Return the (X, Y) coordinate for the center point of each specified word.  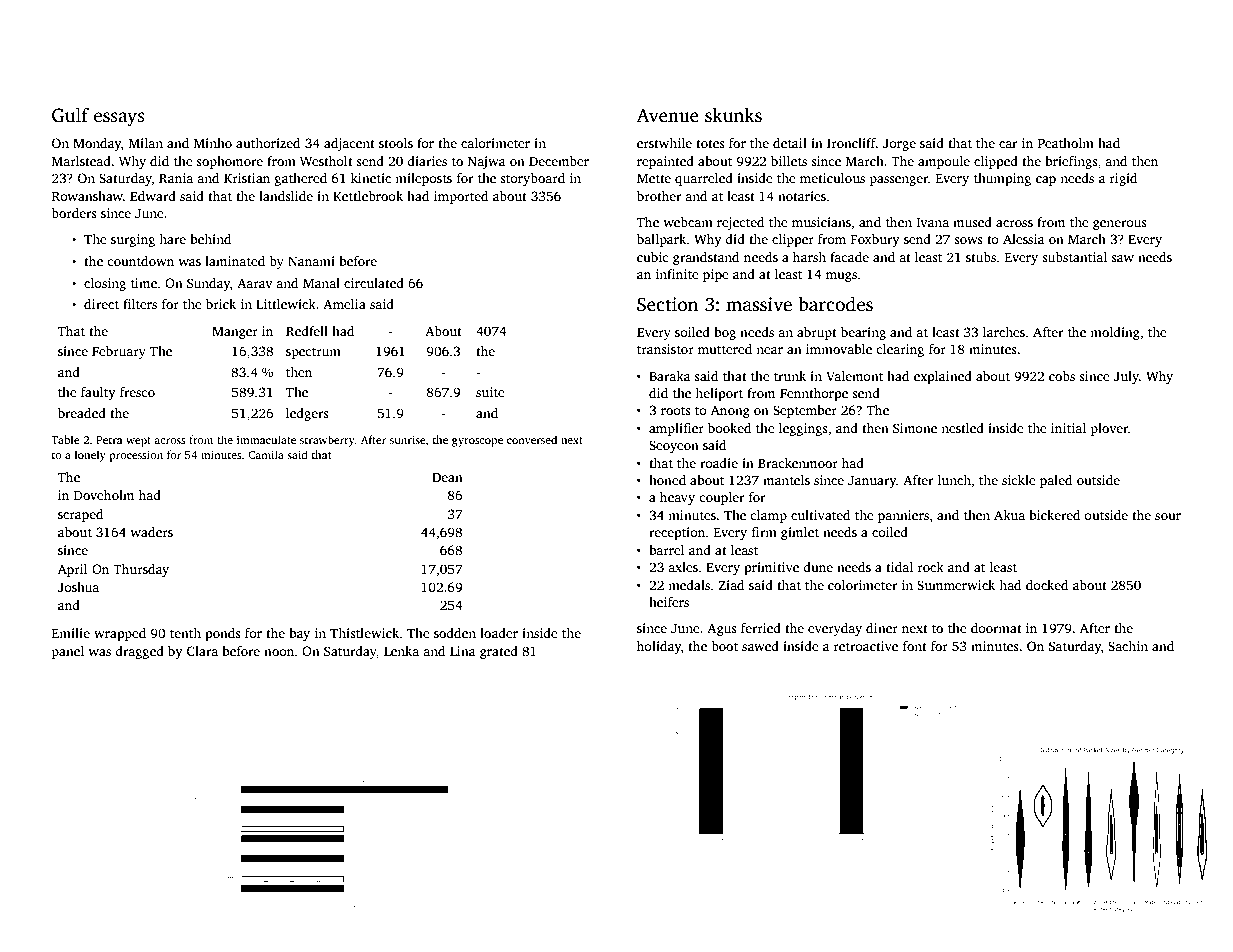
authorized (268, 143)
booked (729, 428)
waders (151, 532)
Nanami (311, 261)
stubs (981, 257)
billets (789, 161)
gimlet (800, 533)
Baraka (670, 376)
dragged (139, 652)
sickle (1019, 480)
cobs (1062, 376)
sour (1168, 516)
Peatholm (1066, 143)
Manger (235, 333)
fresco (137, 392)
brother (659, 196)
